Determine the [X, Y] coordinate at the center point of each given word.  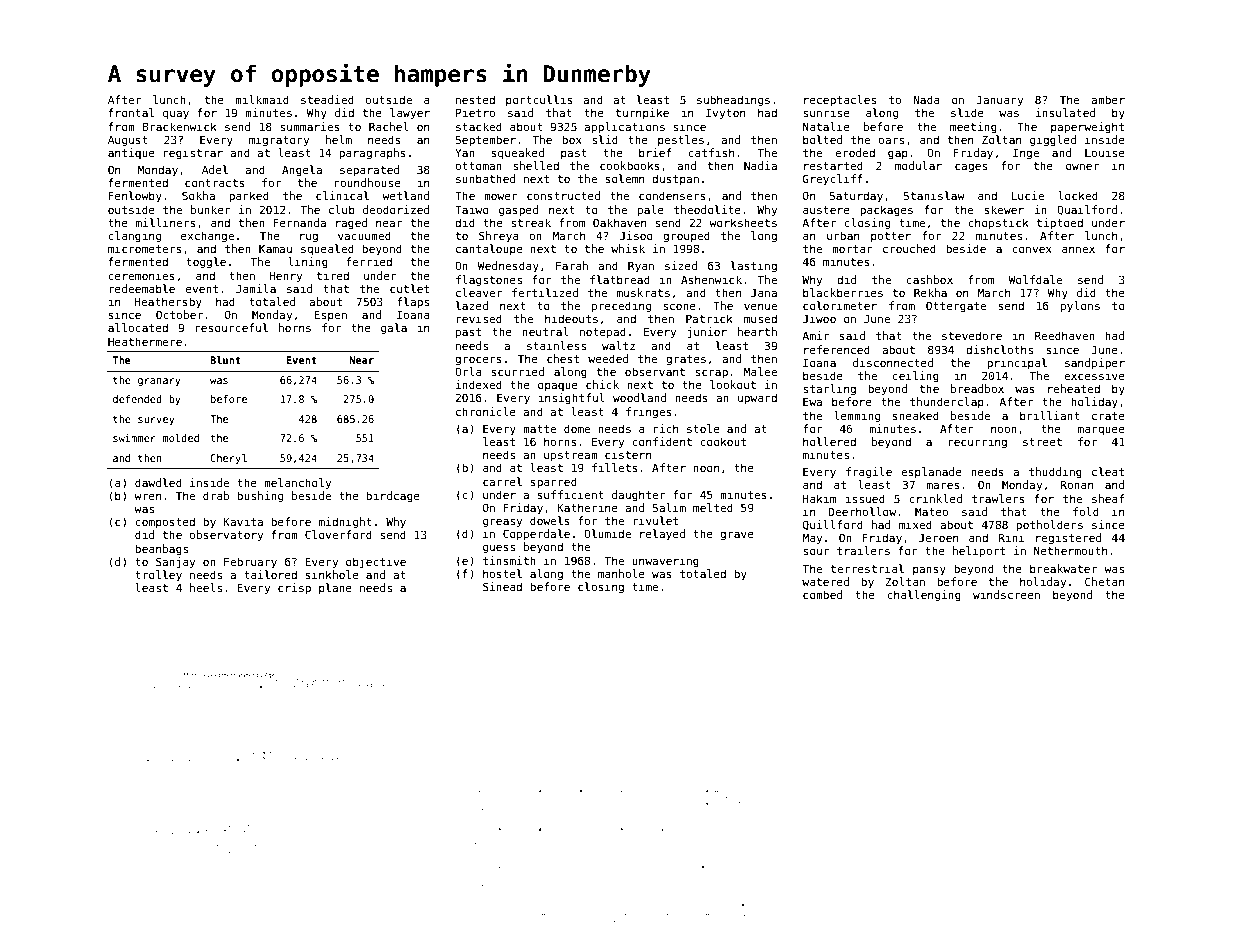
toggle [206, 263]
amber [1108, 99]
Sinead [502, 586]
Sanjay [175, 563]
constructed [563, 195]
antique [131, 153]
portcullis [539, 100]
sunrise [826, 112]
